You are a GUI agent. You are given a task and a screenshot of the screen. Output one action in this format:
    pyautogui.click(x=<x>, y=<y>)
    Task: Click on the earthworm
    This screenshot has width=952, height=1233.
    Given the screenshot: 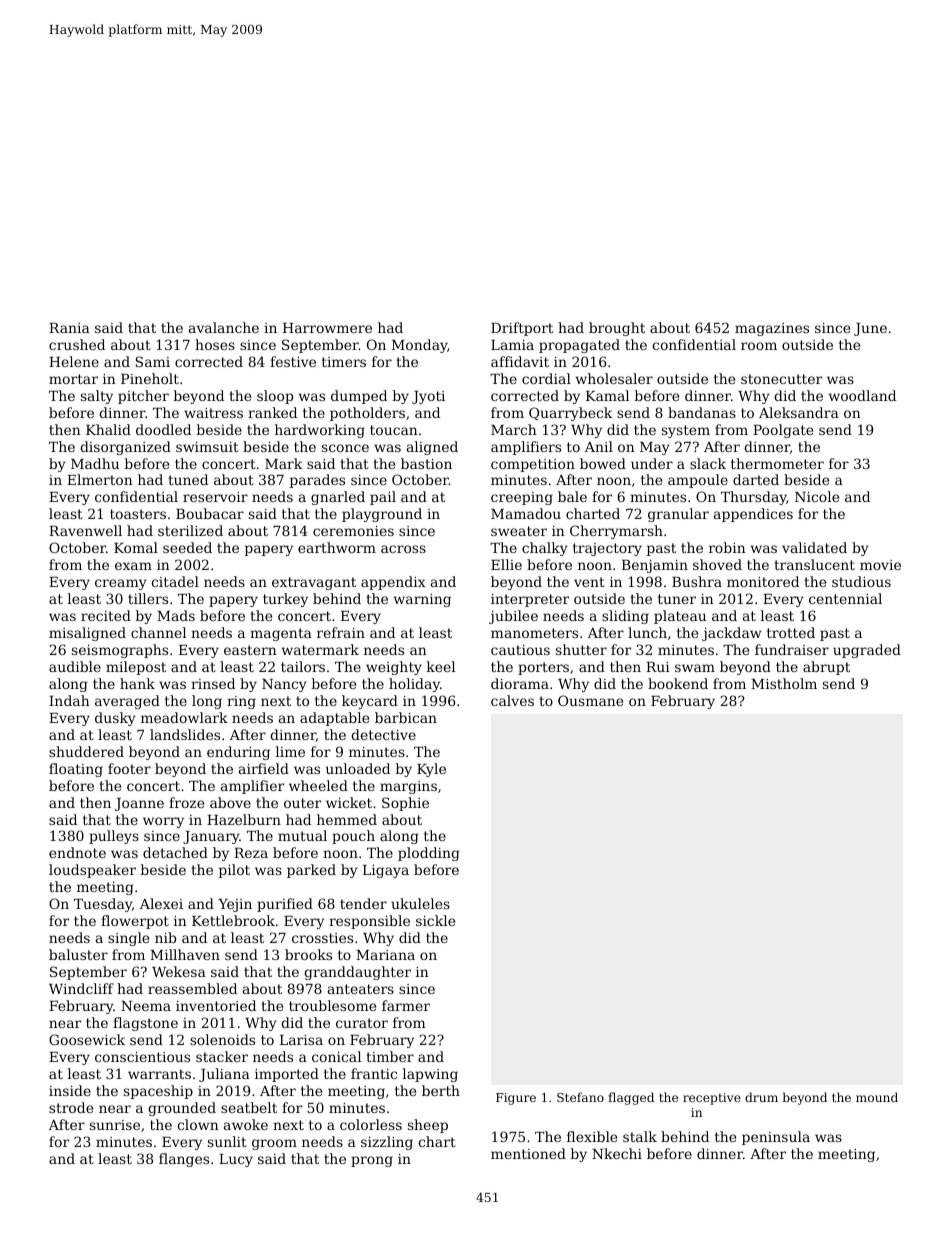 What is the action you would take?
    pyautogui.click(x=337, y=547)
